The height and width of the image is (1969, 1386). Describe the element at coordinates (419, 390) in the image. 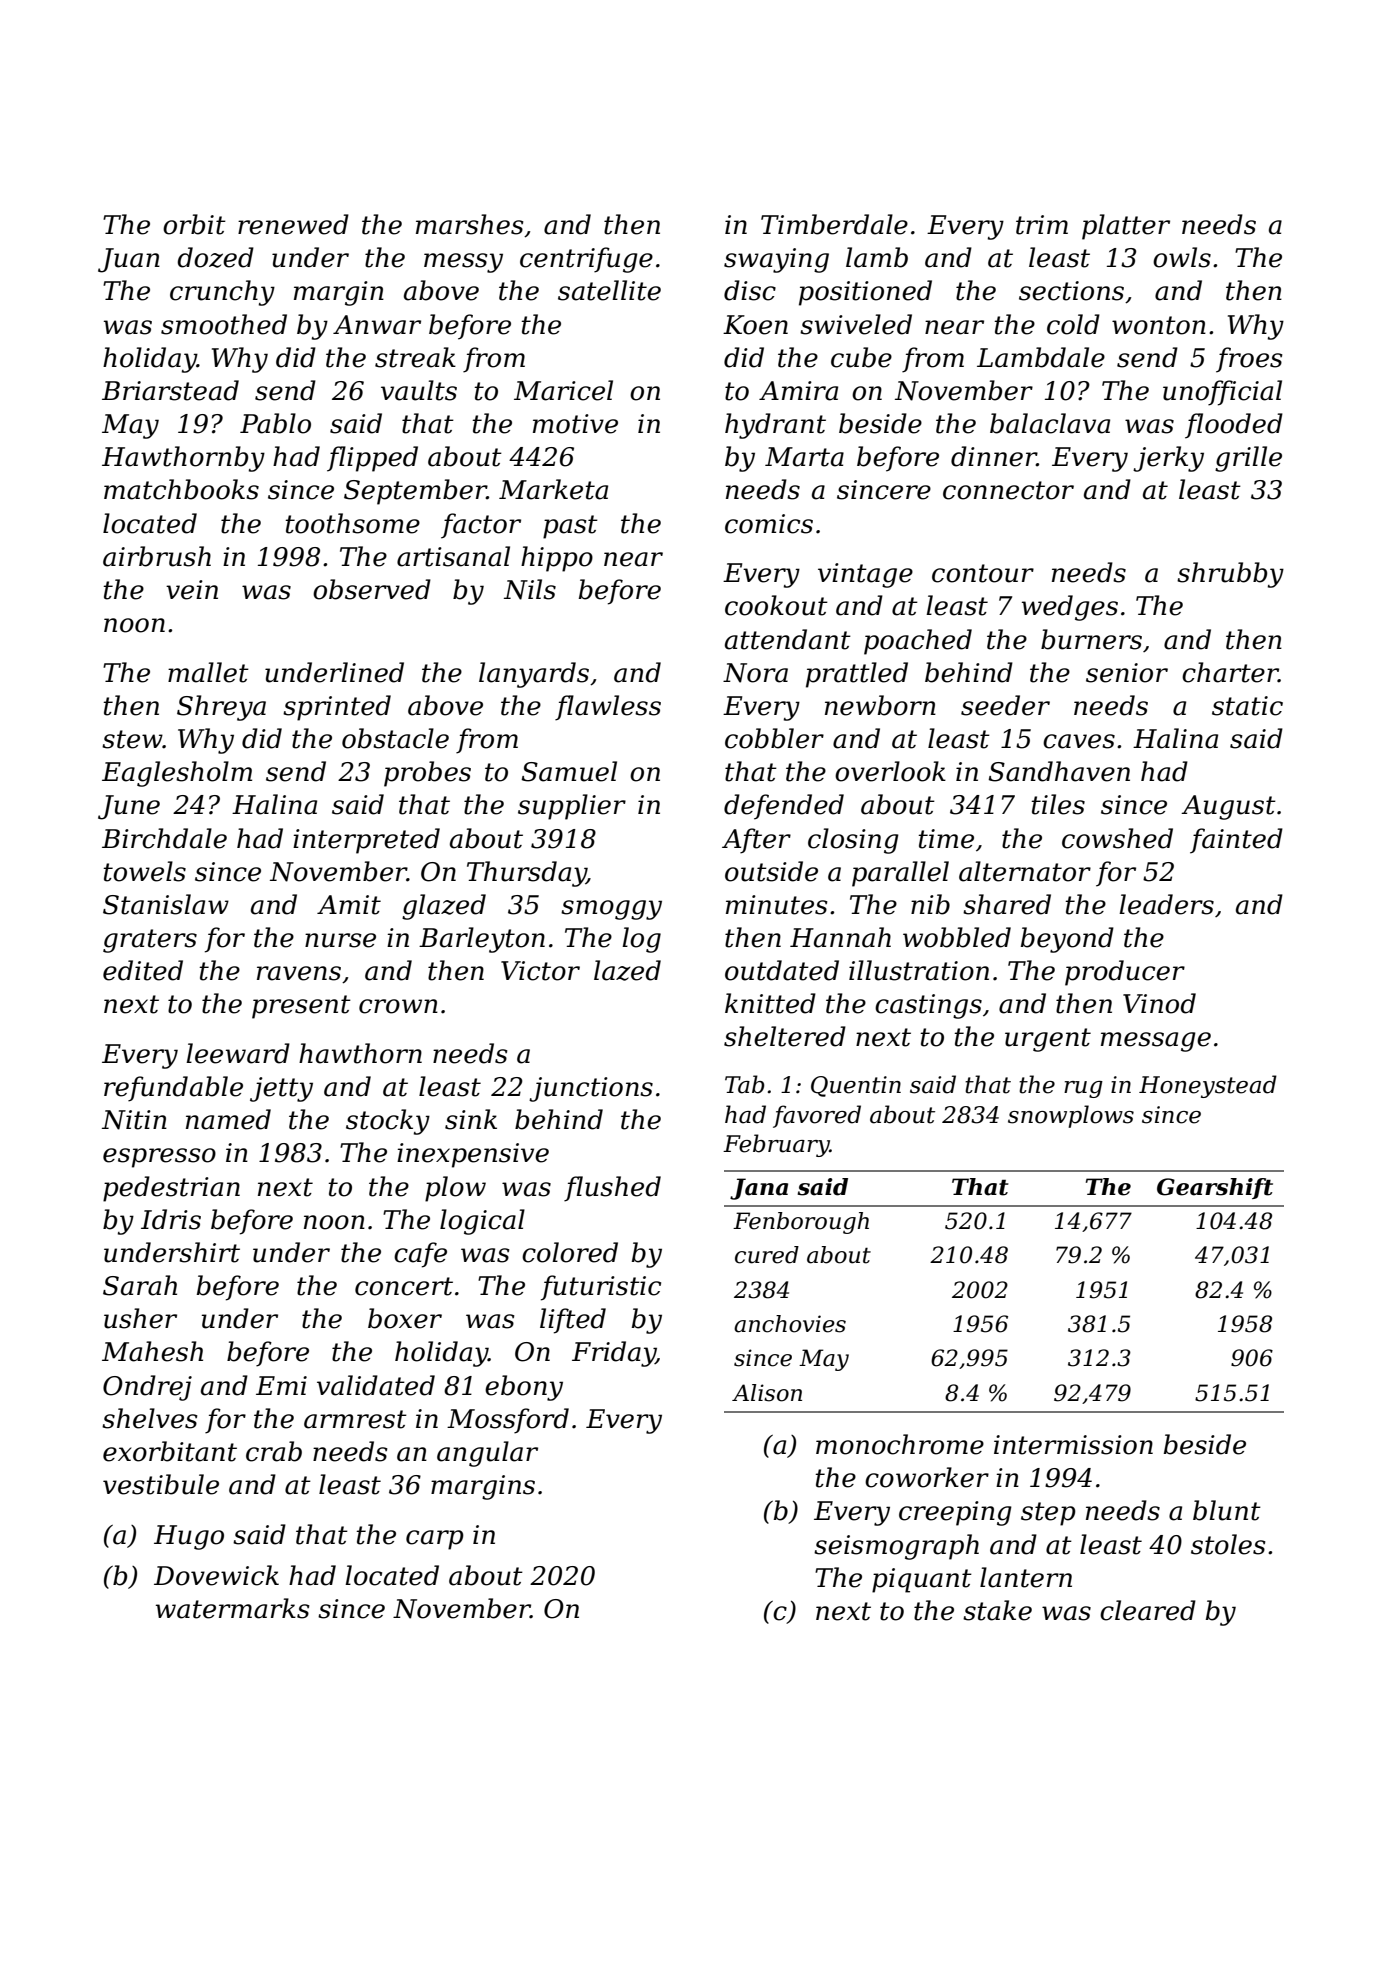

I see `vaults` at that location.
